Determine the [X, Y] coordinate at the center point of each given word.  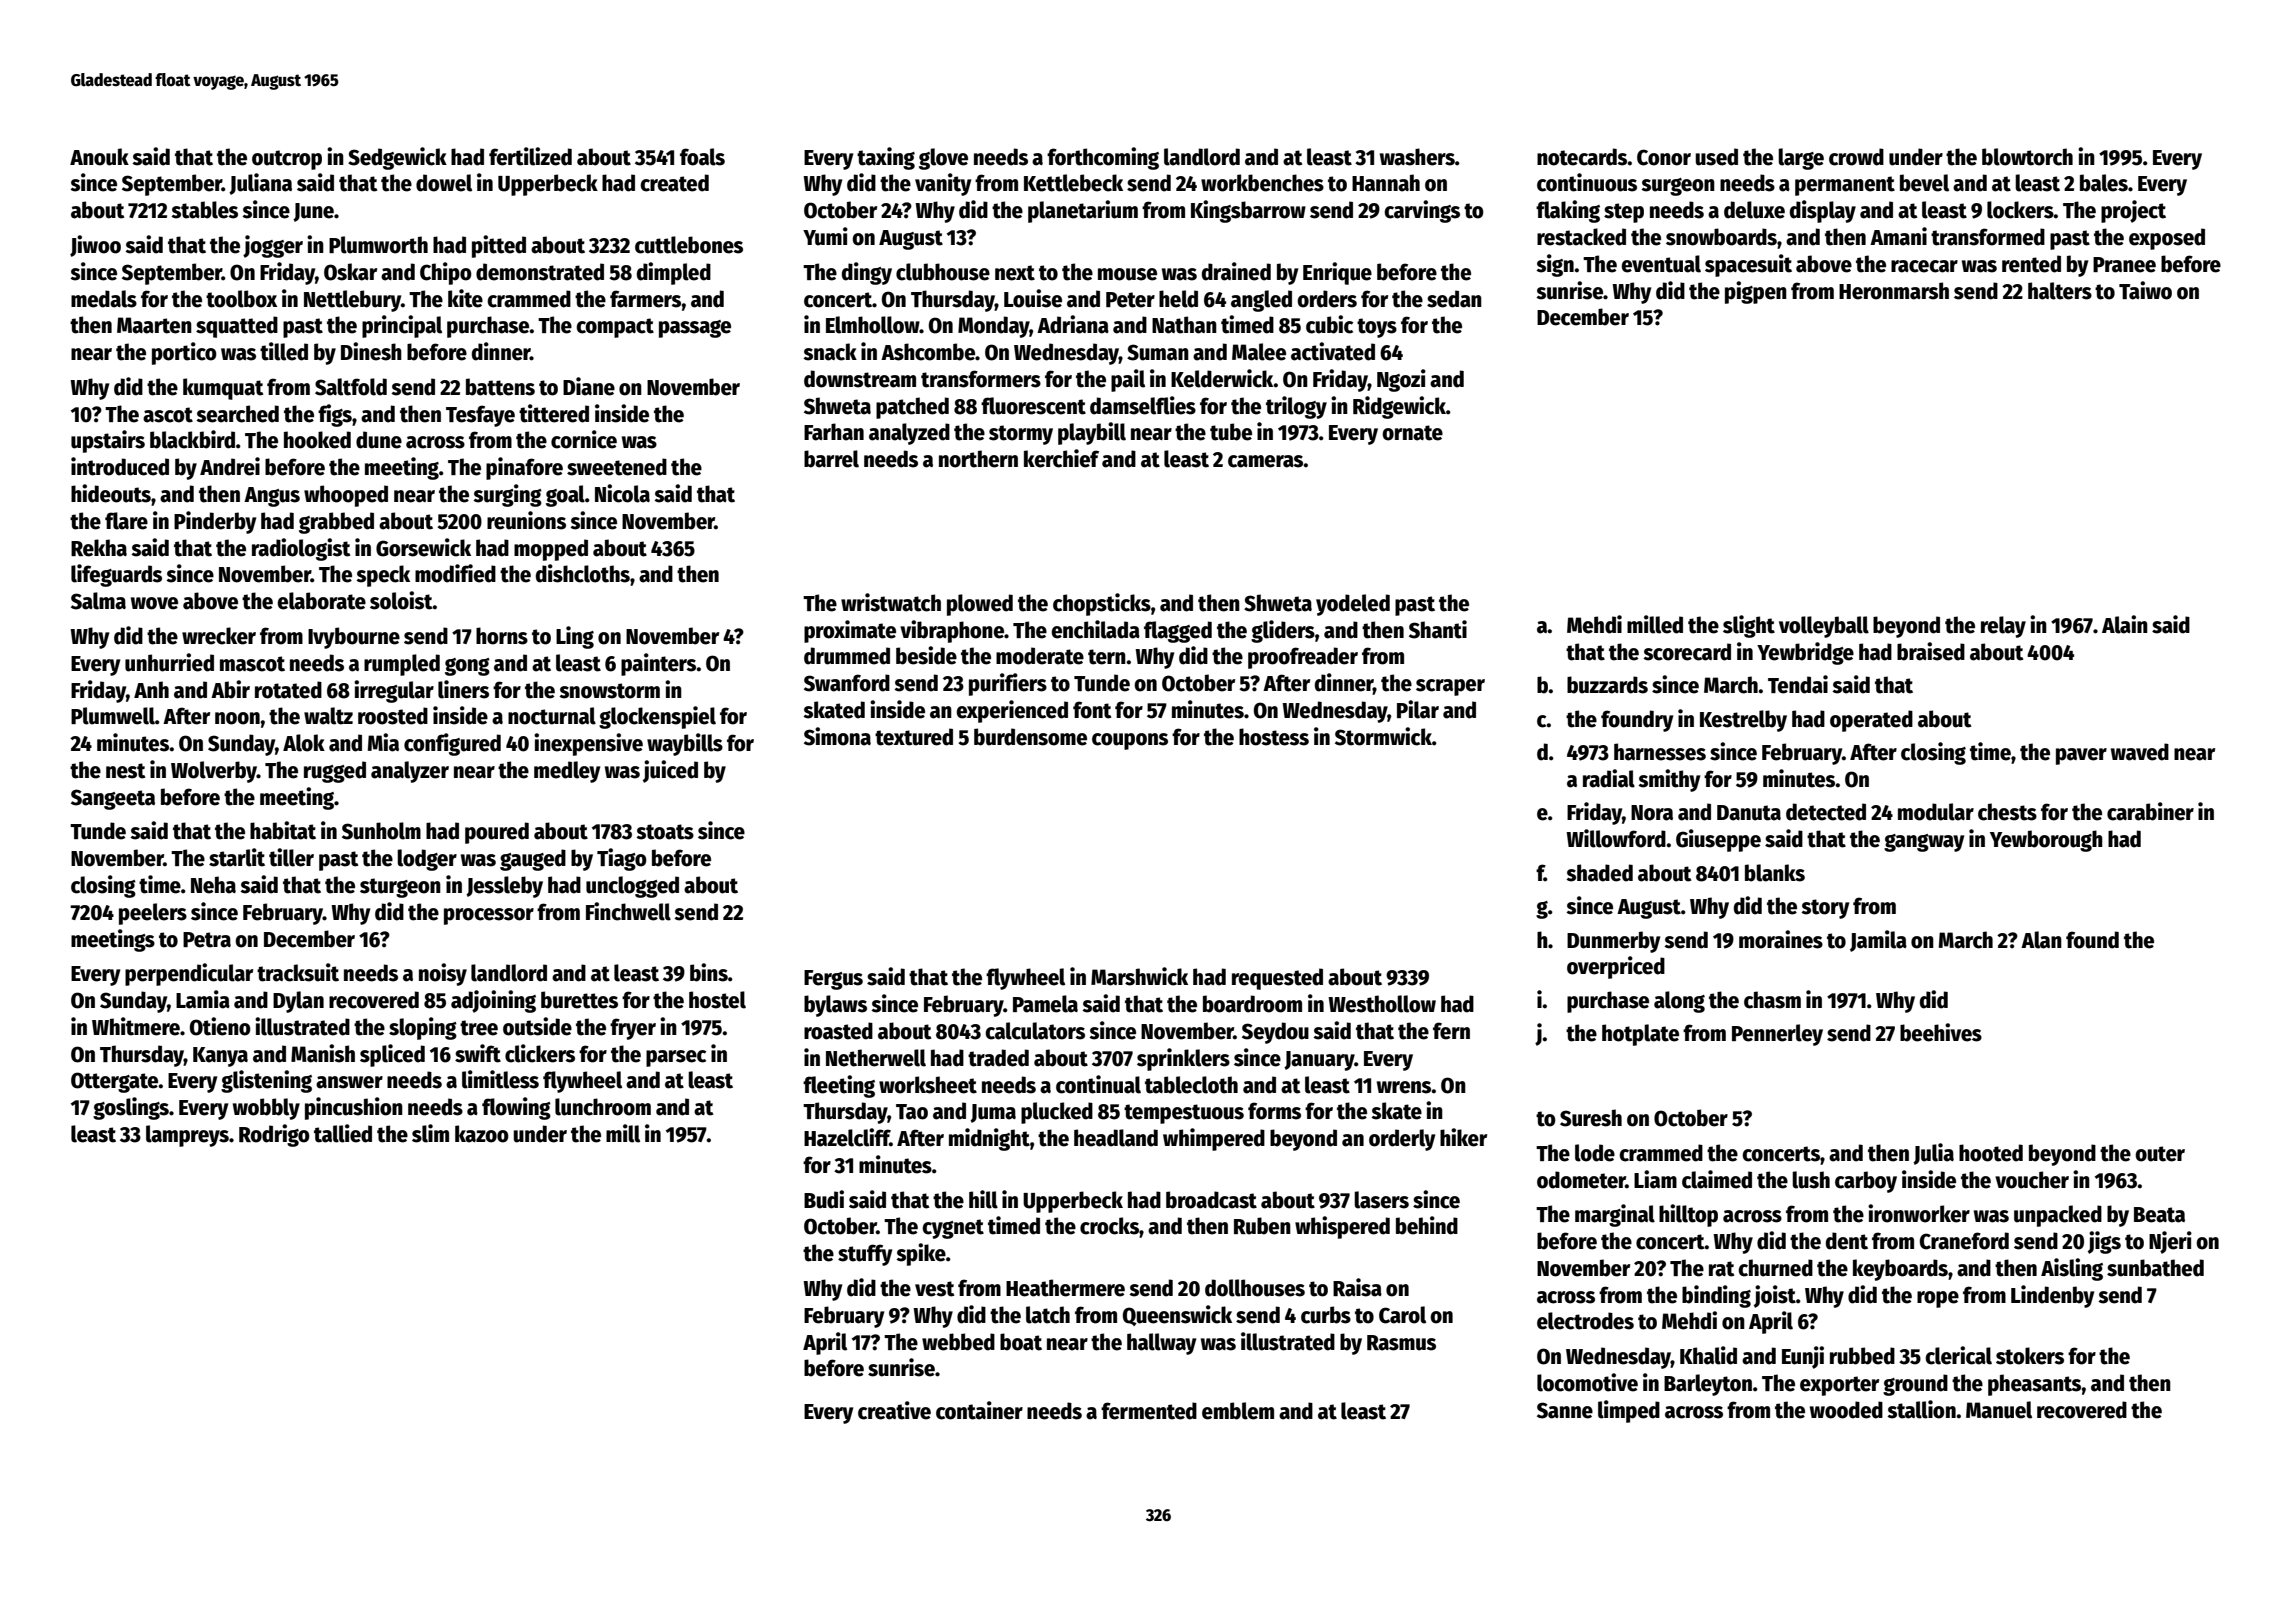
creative [894, 1410]
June [313, 212]
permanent [1845, 186]
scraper [1450, 687]
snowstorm [609, 691]
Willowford [1616, 838]
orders [1327, 299]
